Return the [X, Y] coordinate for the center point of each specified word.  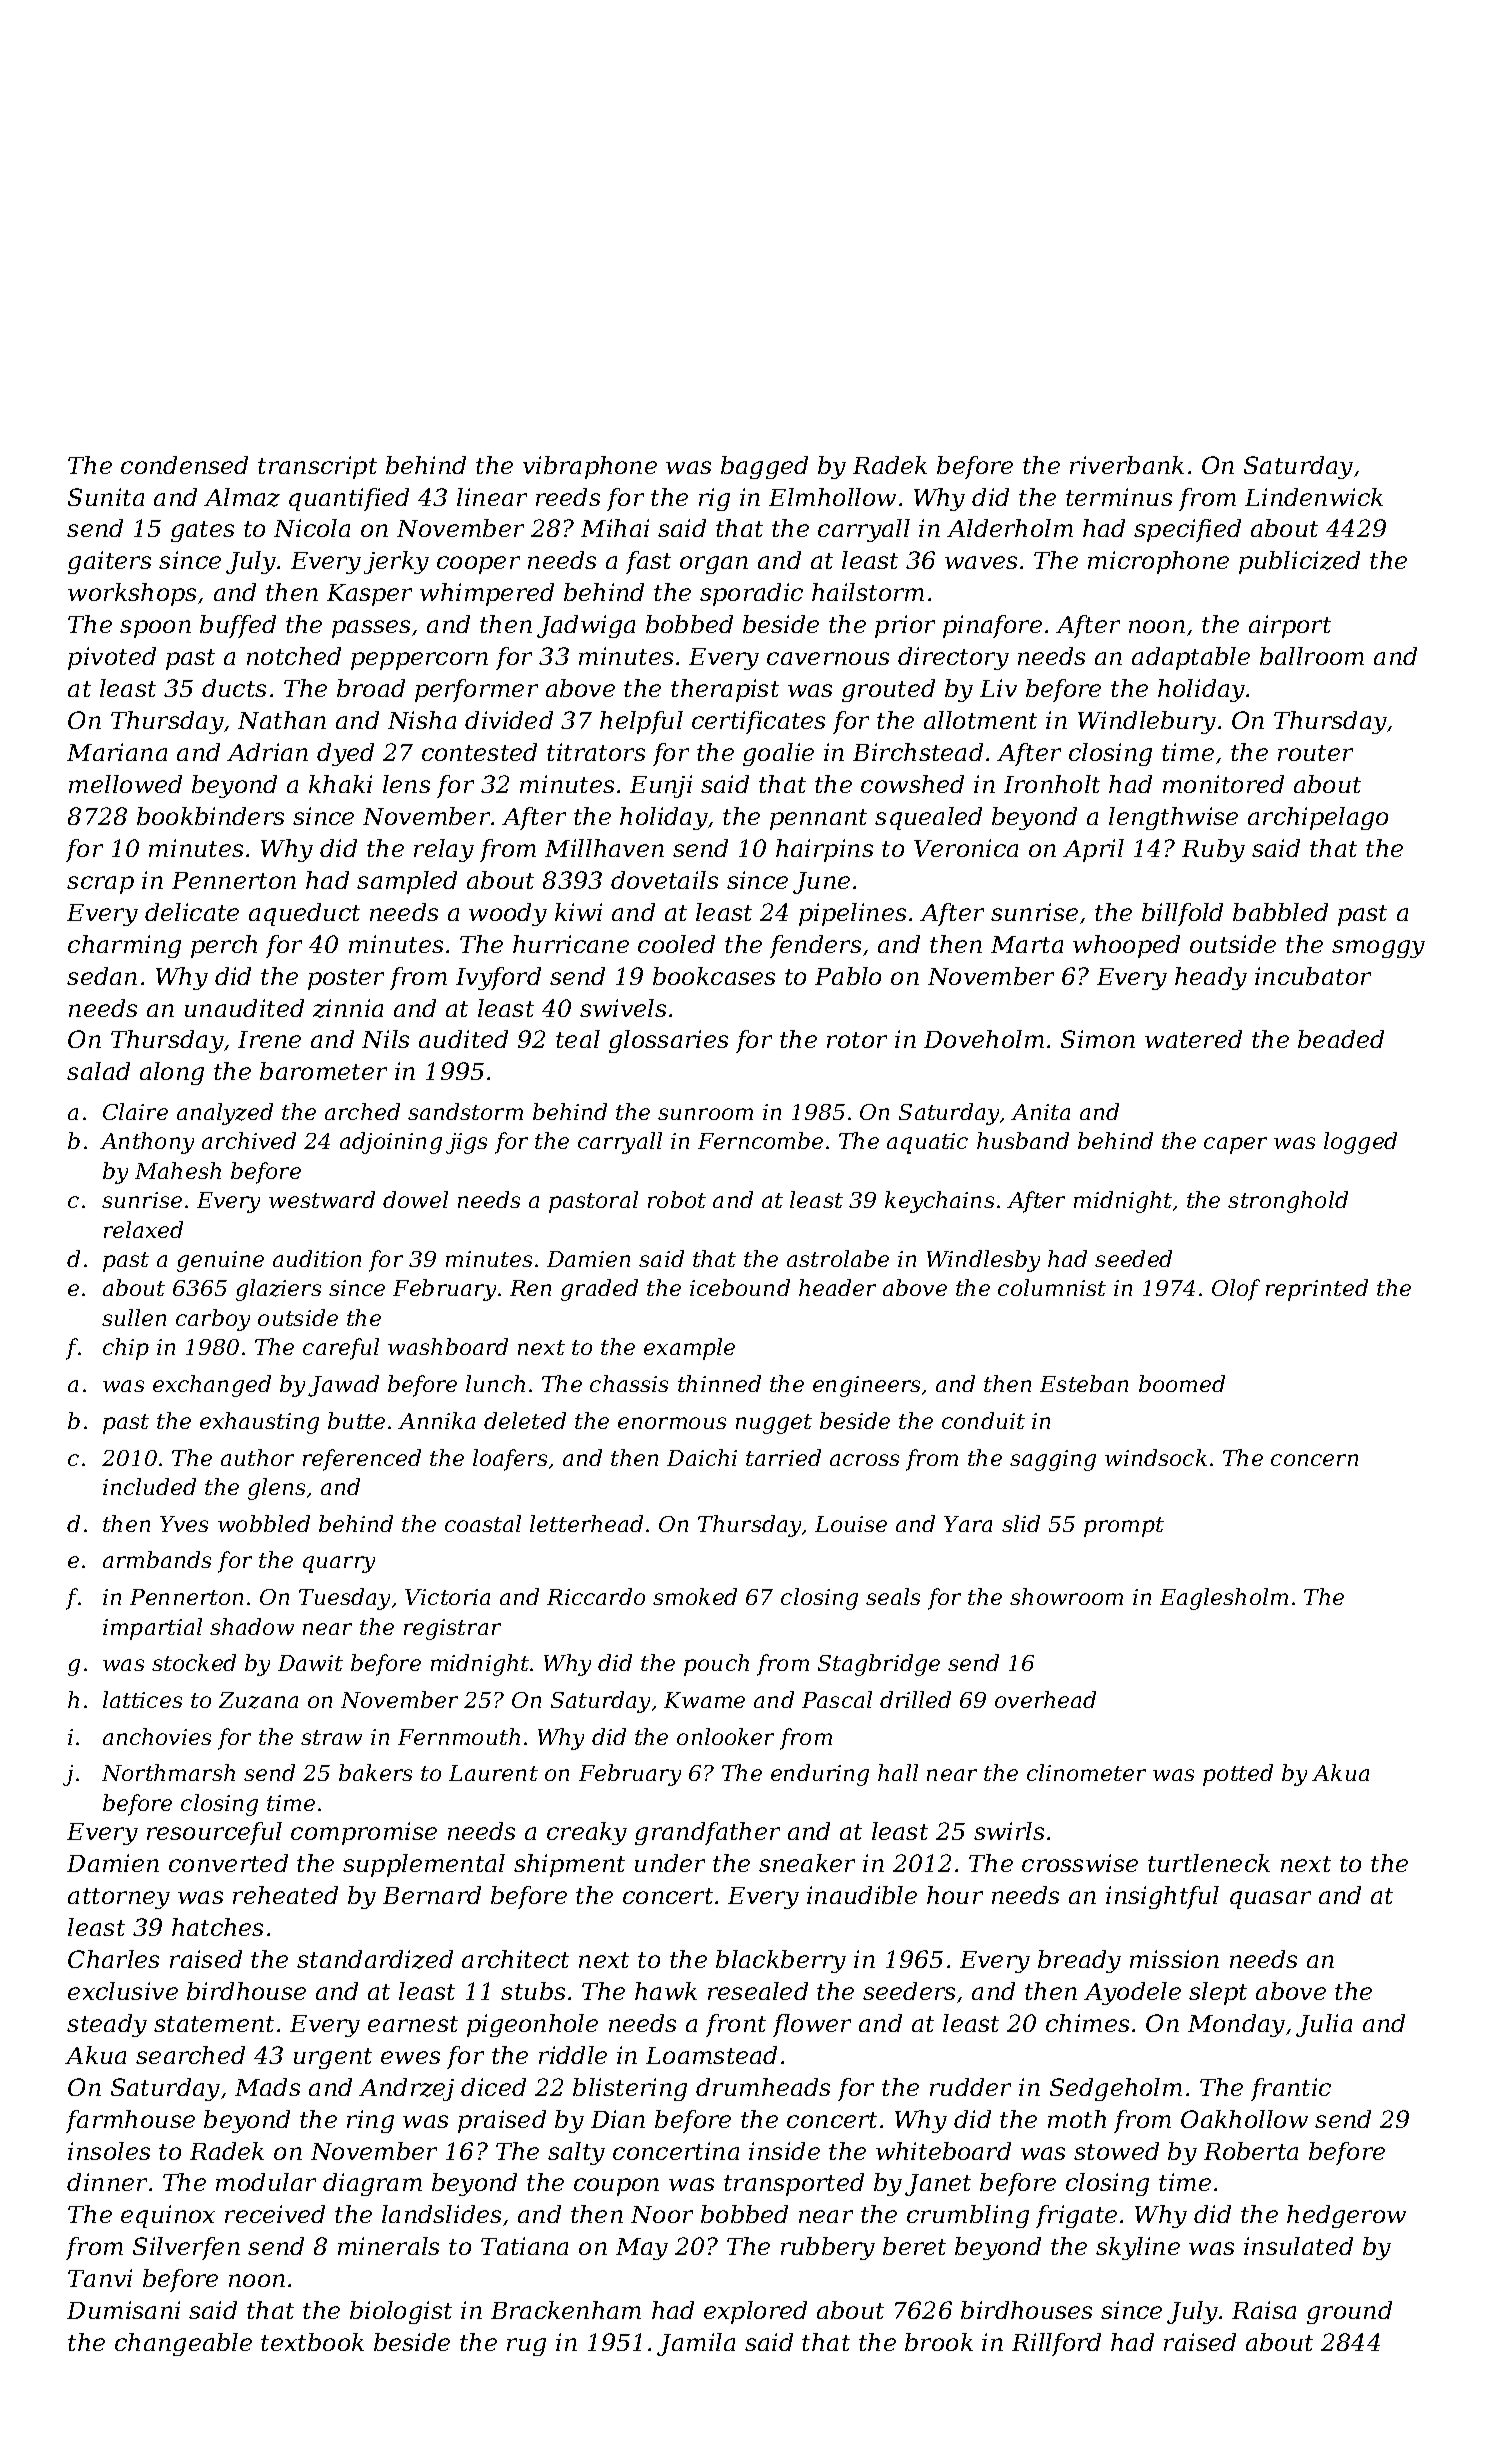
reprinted [1317, 1290]
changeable [183, 2344]
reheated [285, 1895]
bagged [764, 467]
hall [898, 1772]
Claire [135, 1111]
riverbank [1127, 465]
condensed [184, 465]
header [837, 1287]
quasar [1270, 1900]
